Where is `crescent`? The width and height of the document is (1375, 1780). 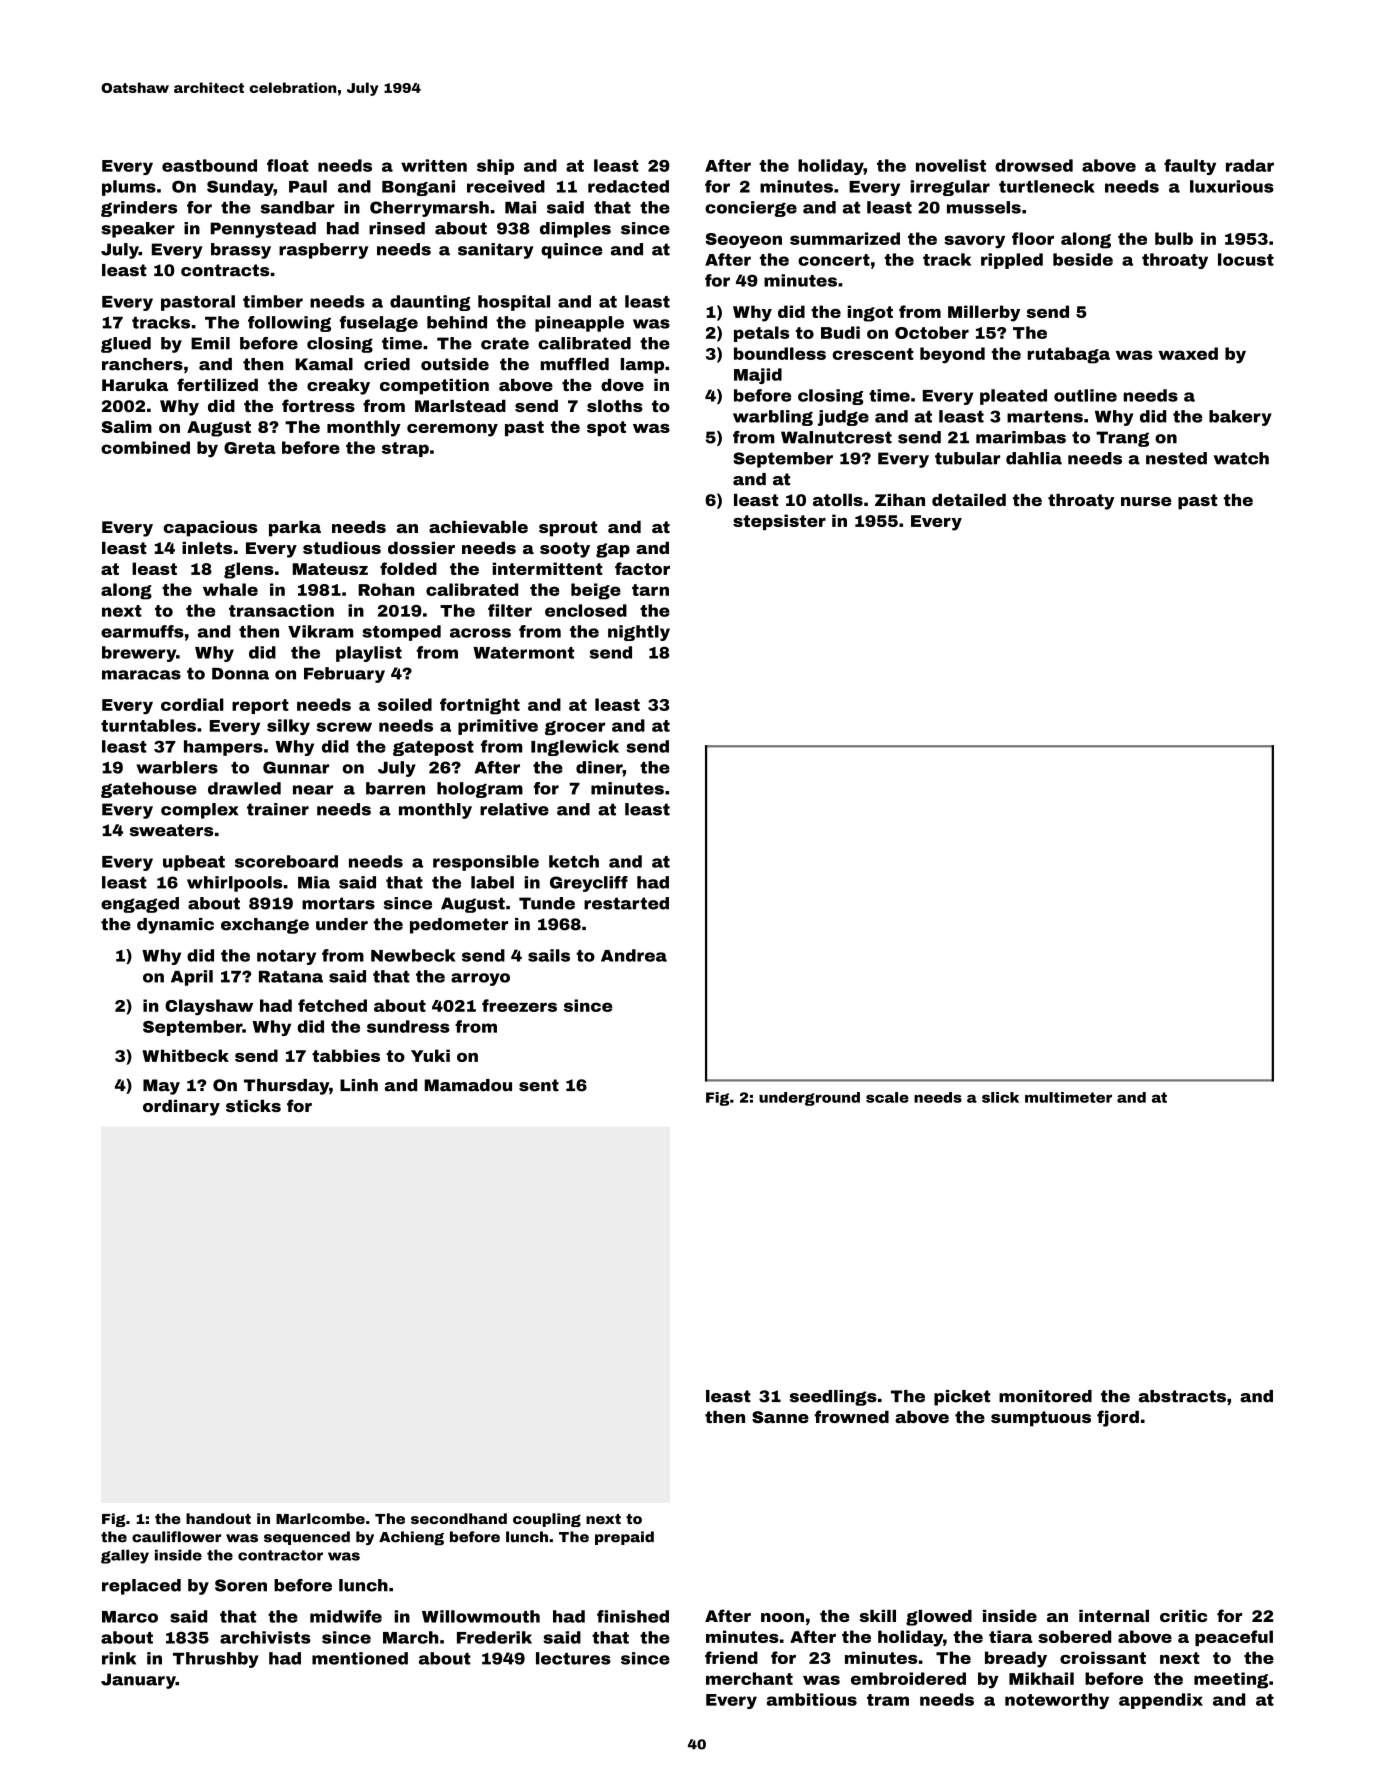 crescent is located at coordinates (873, 354).
